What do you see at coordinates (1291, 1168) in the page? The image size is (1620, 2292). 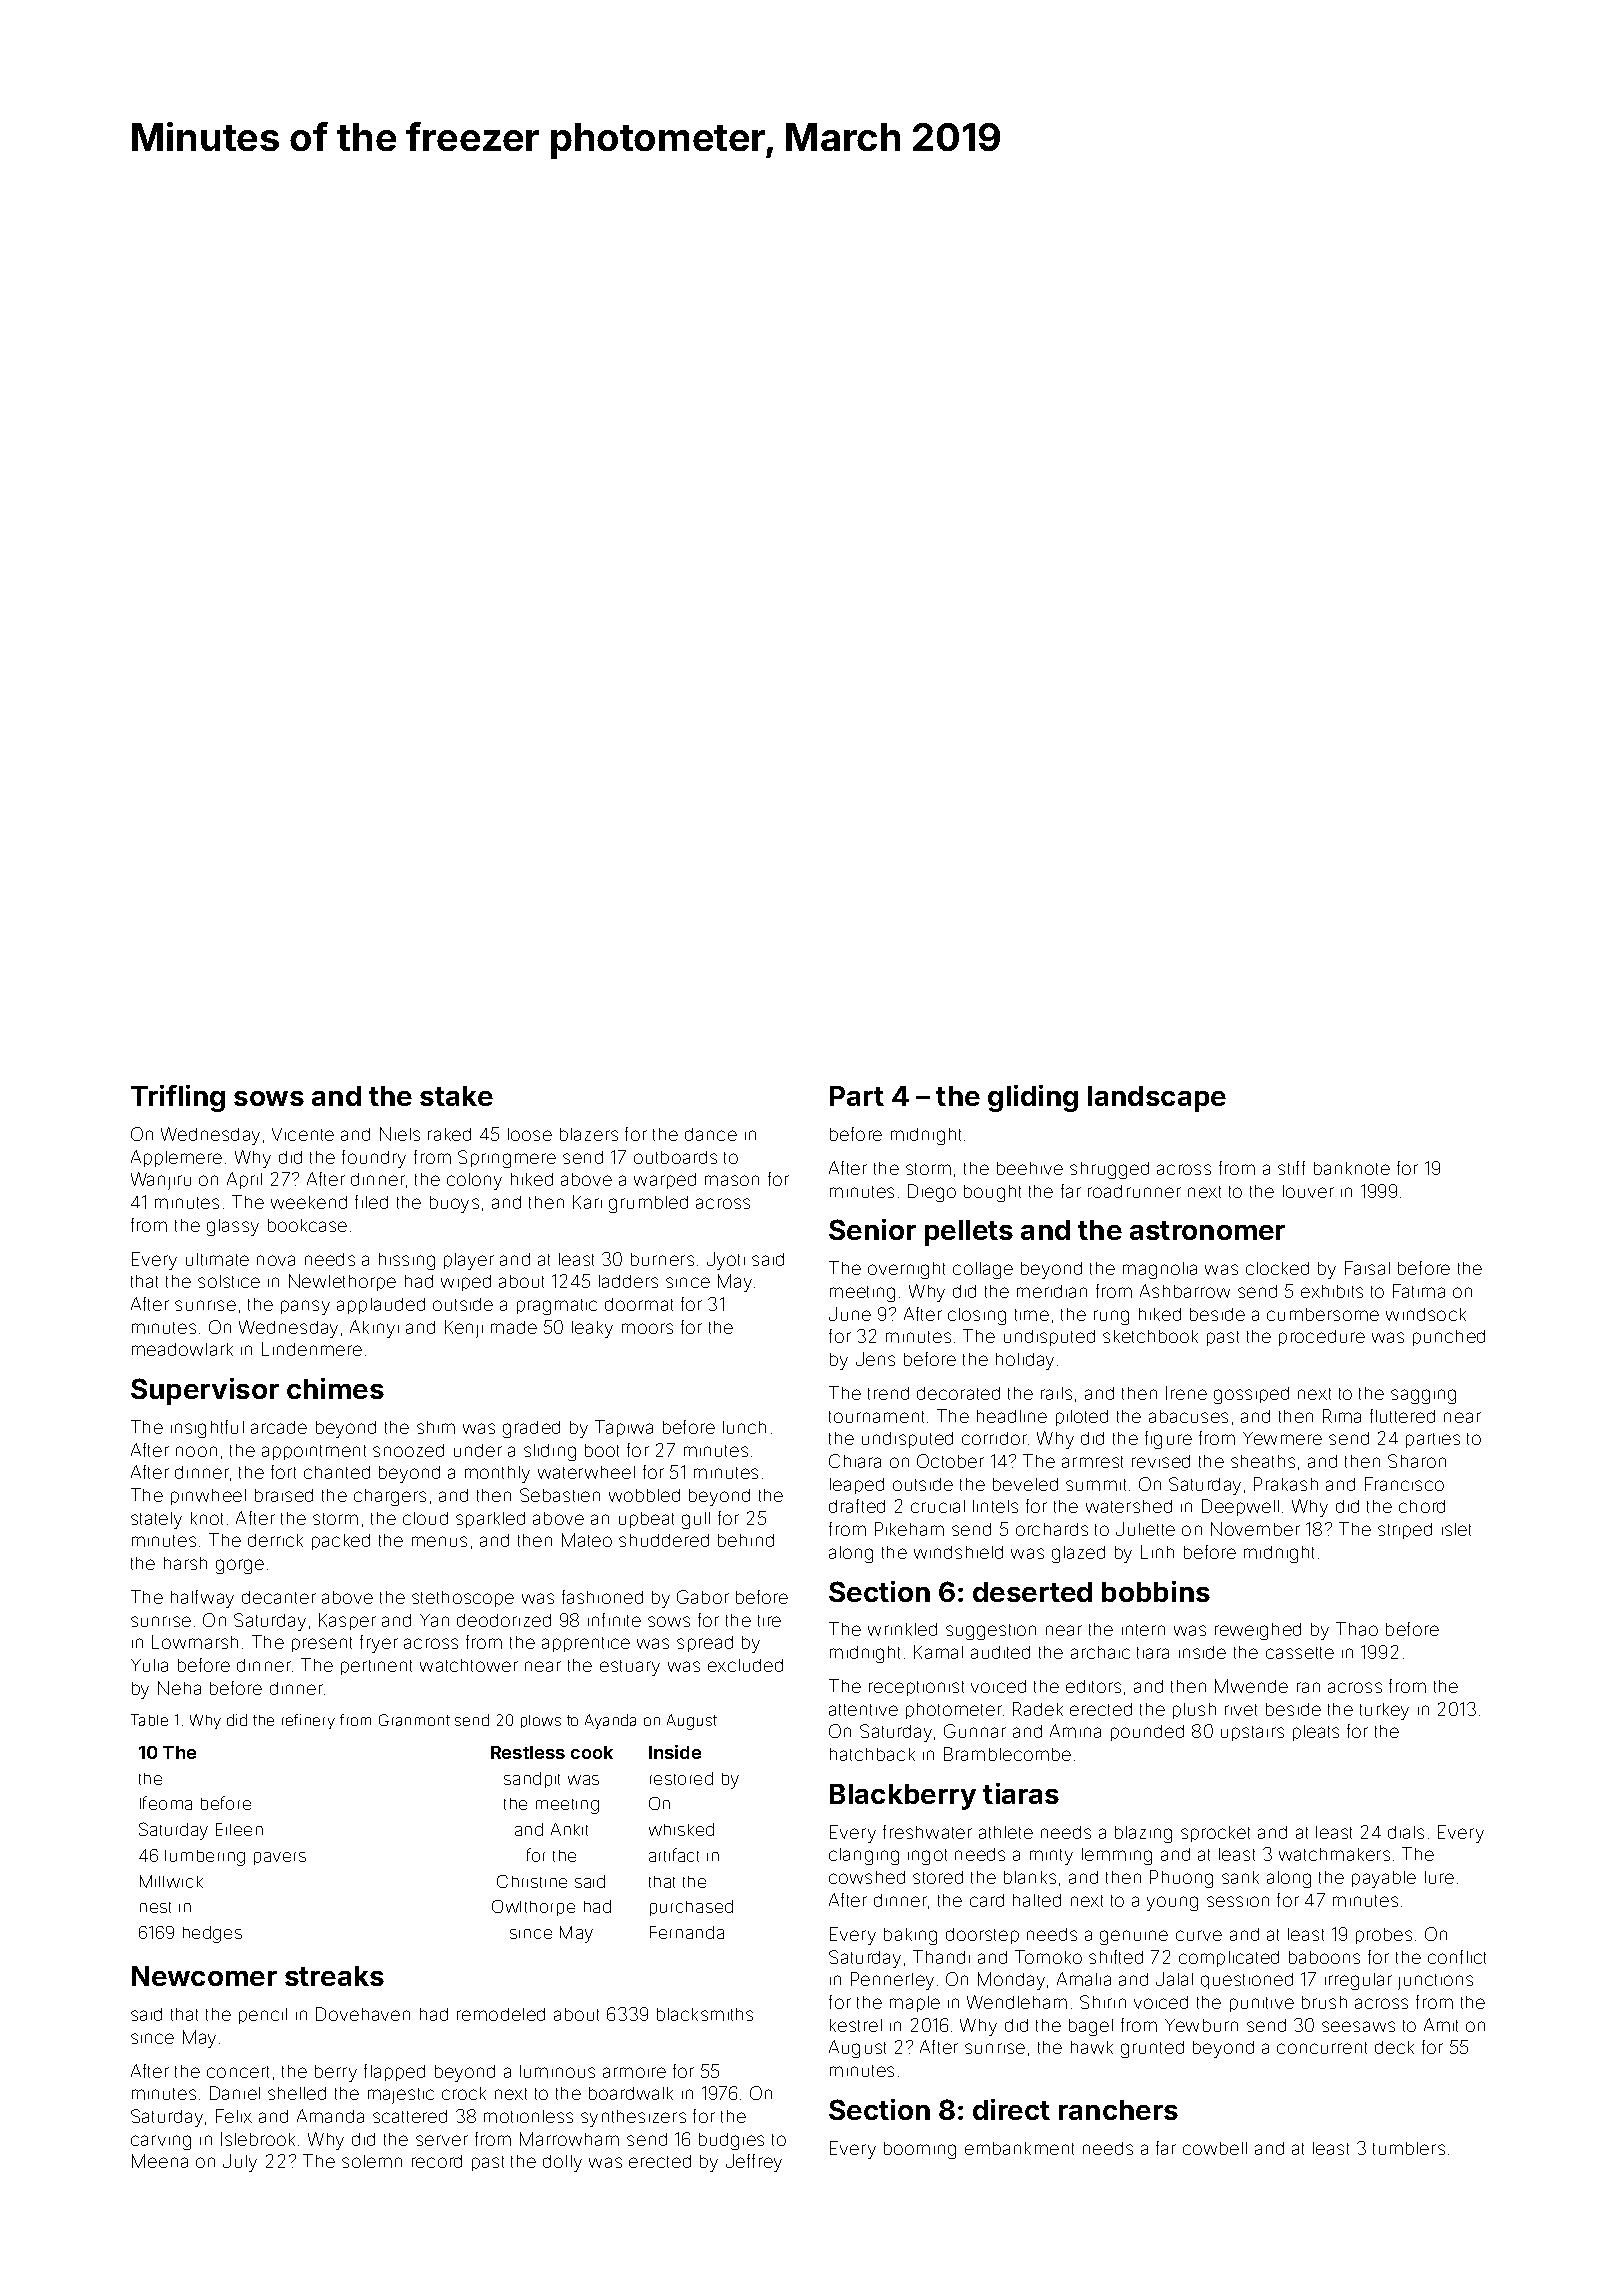 I see `stiff` at bounding box center [1291, 1168].
